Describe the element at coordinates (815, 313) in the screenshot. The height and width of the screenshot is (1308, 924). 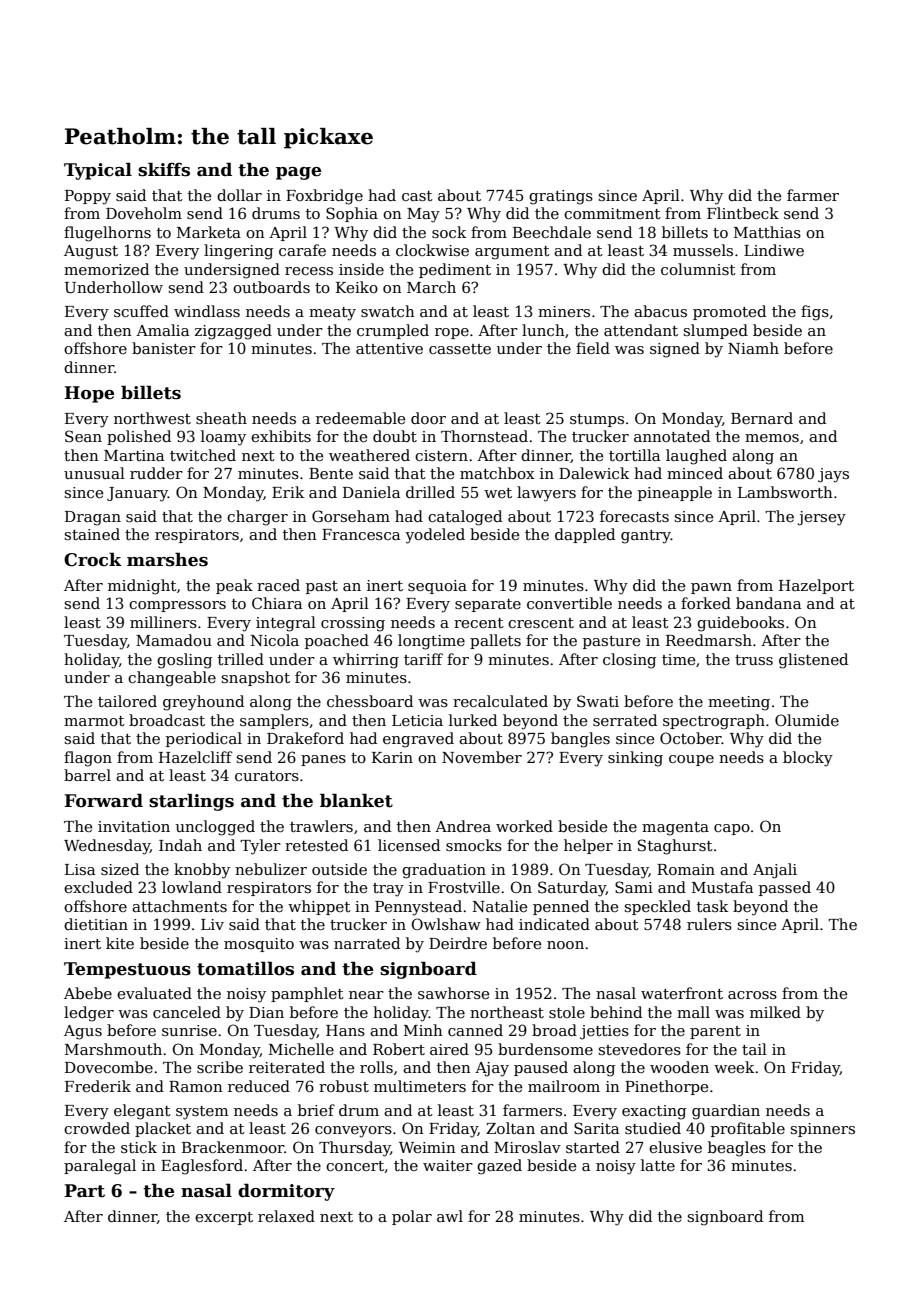
I see `figs` at that location.
